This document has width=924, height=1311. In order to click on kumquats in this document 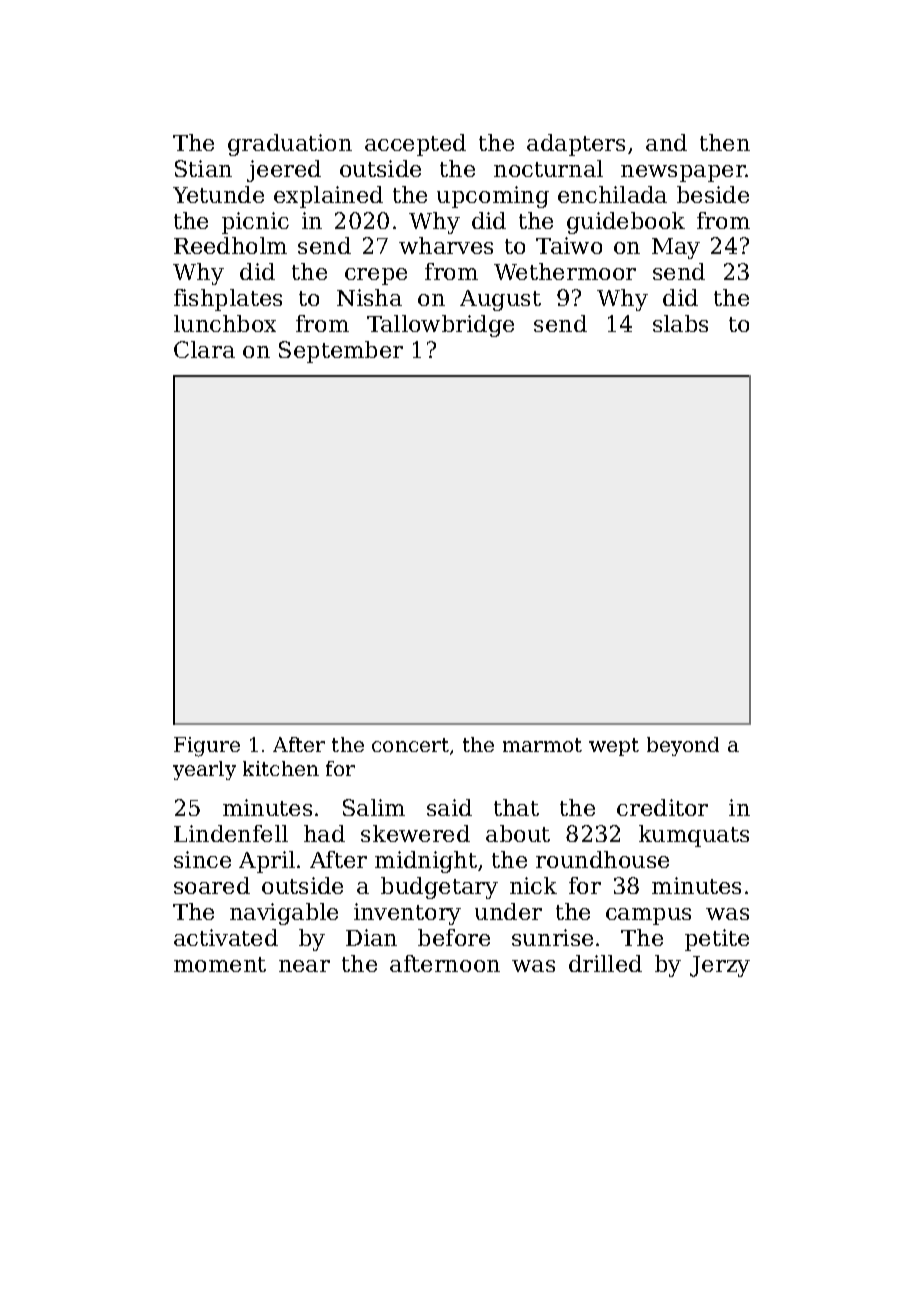, I will do `click(694, 836)`.
